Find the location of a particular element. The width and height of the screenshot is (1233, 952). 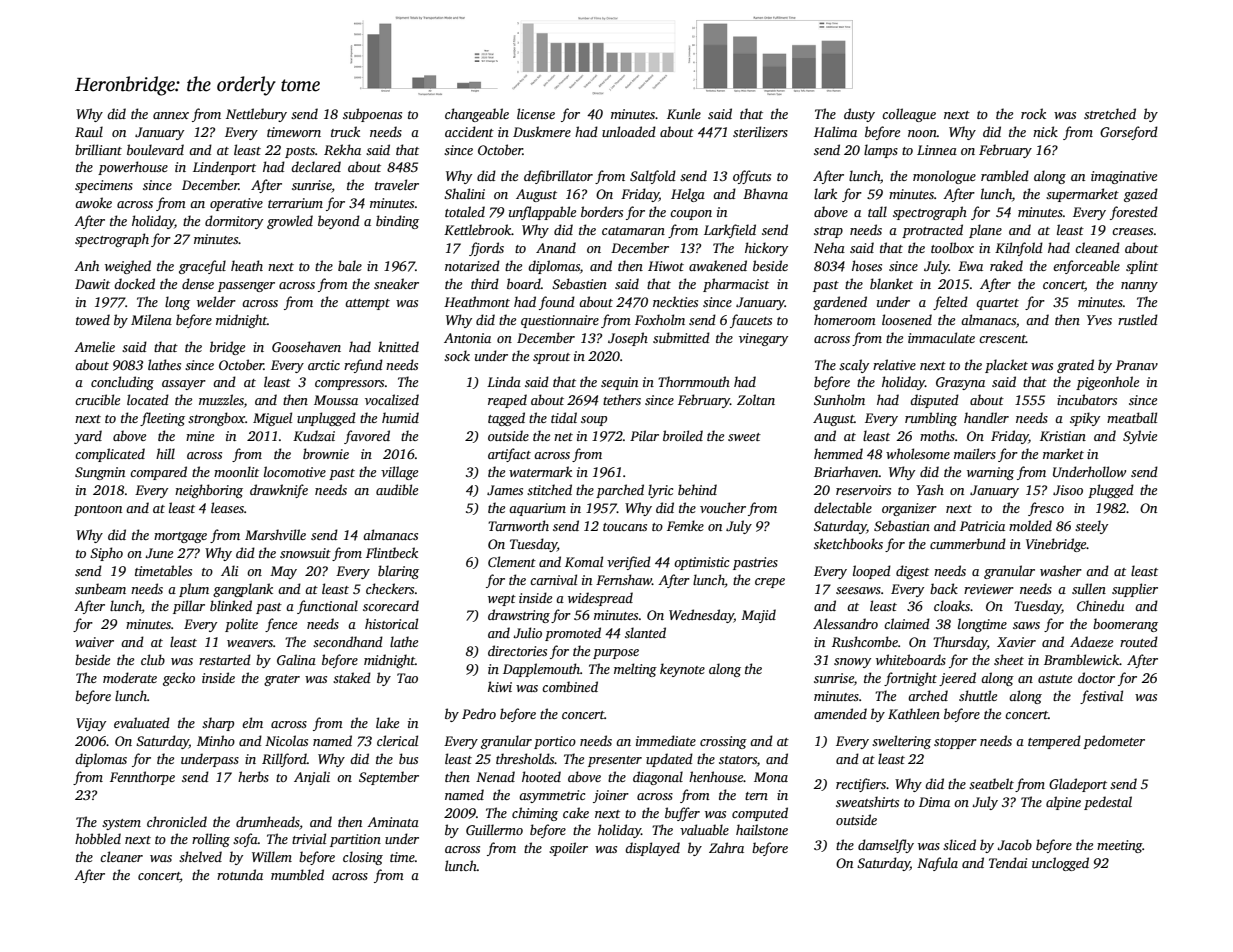

spoiler is located at coordinates (568, 849).
